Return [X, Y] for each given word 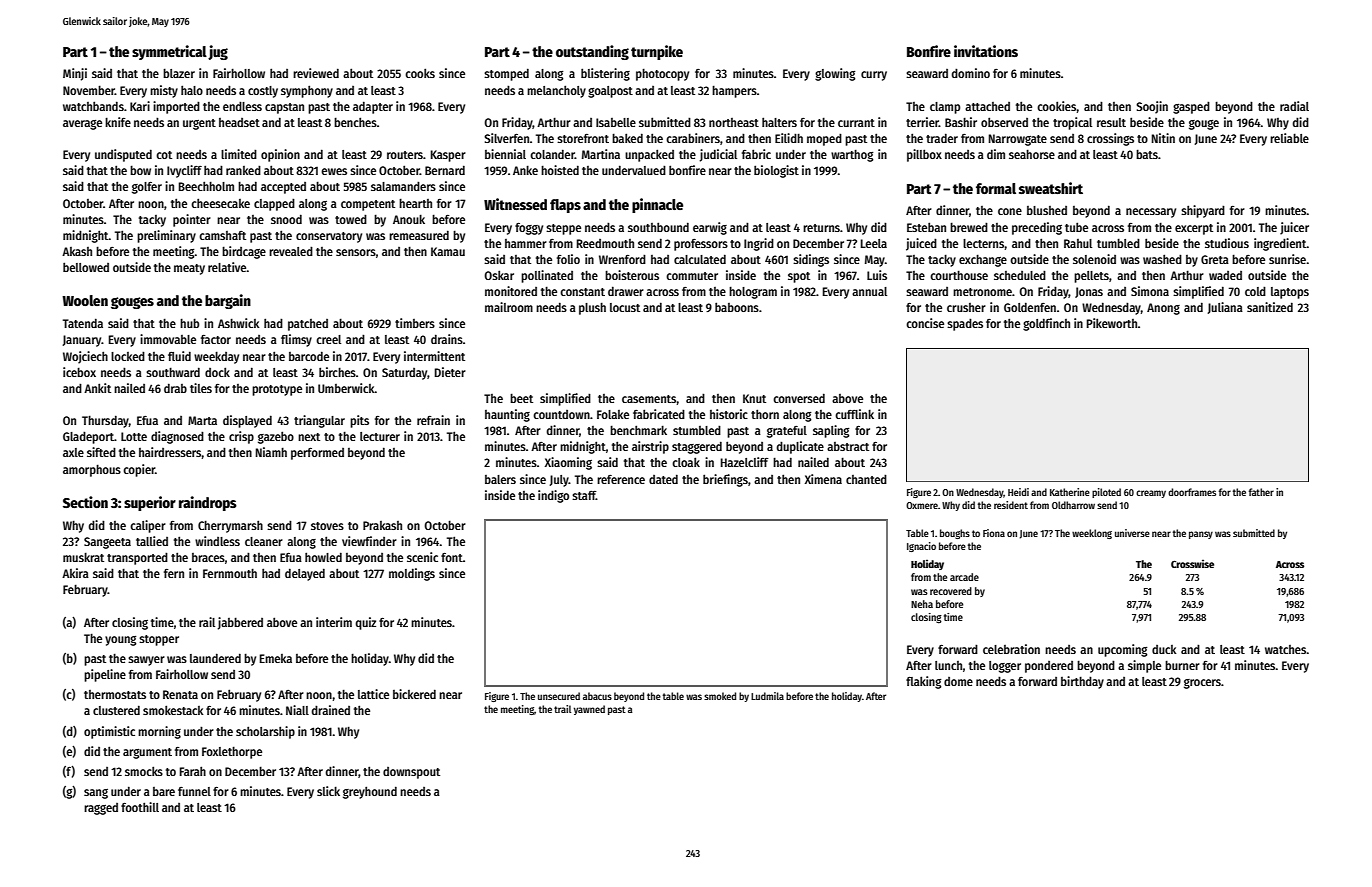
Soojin [1152, 107]
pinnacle [657, 205]
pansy [1201, 535]
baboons [737, 307]
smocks [144, 771]
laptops [1290, 293]
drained [331, 710]
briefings [725, 480]
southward [173, 372]
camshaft [222, 235]
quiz [366, 623]
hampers [734, 91]
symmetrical [169, 52]
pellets [1091, 277]
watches [1285, 649]
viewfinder [369, 541]
